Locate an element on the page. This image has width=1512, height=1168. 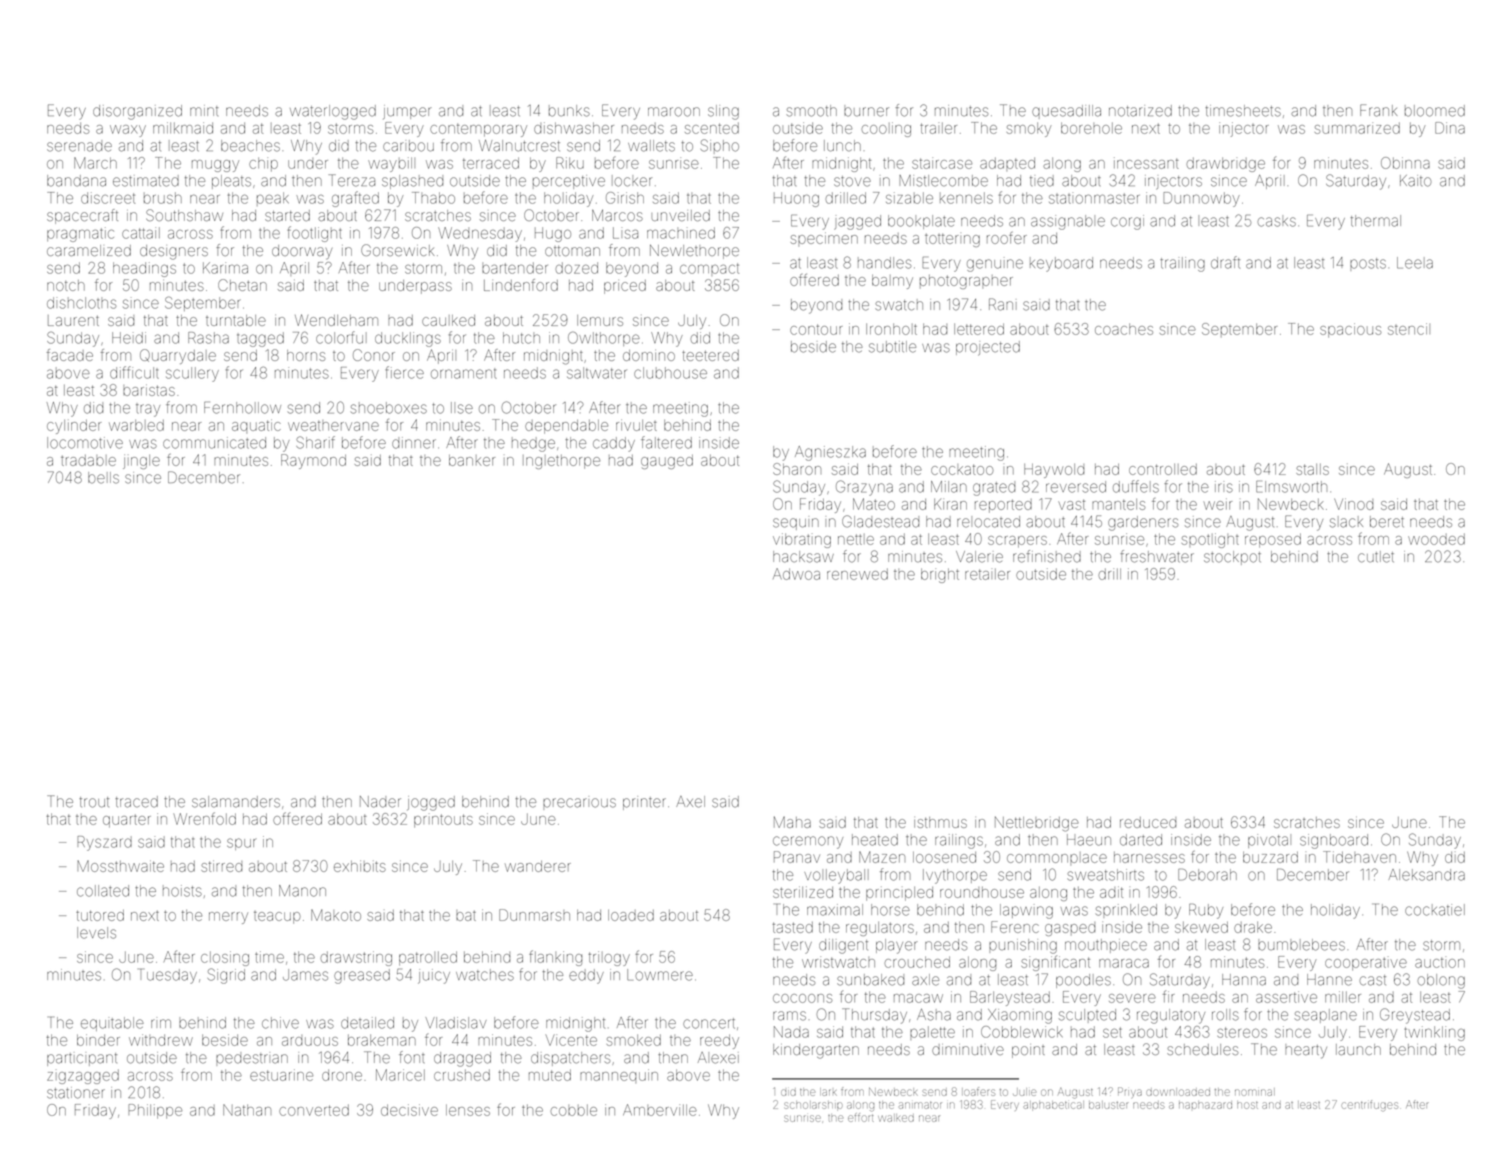
launch is located at coordinates (1358, 1049).
